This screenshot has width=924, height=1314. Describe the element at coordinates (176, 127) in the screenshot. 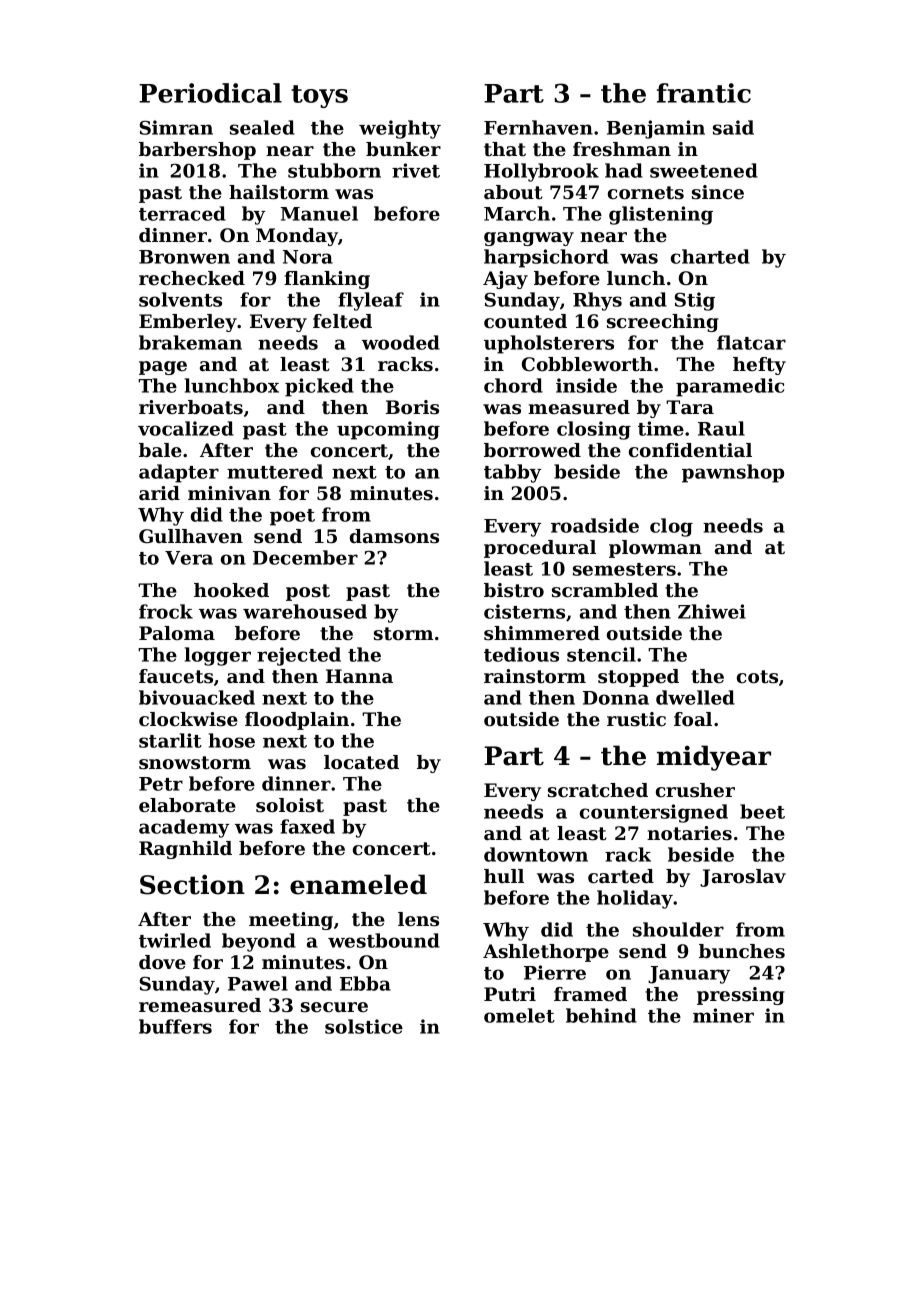

I see `Simran` at that location.
